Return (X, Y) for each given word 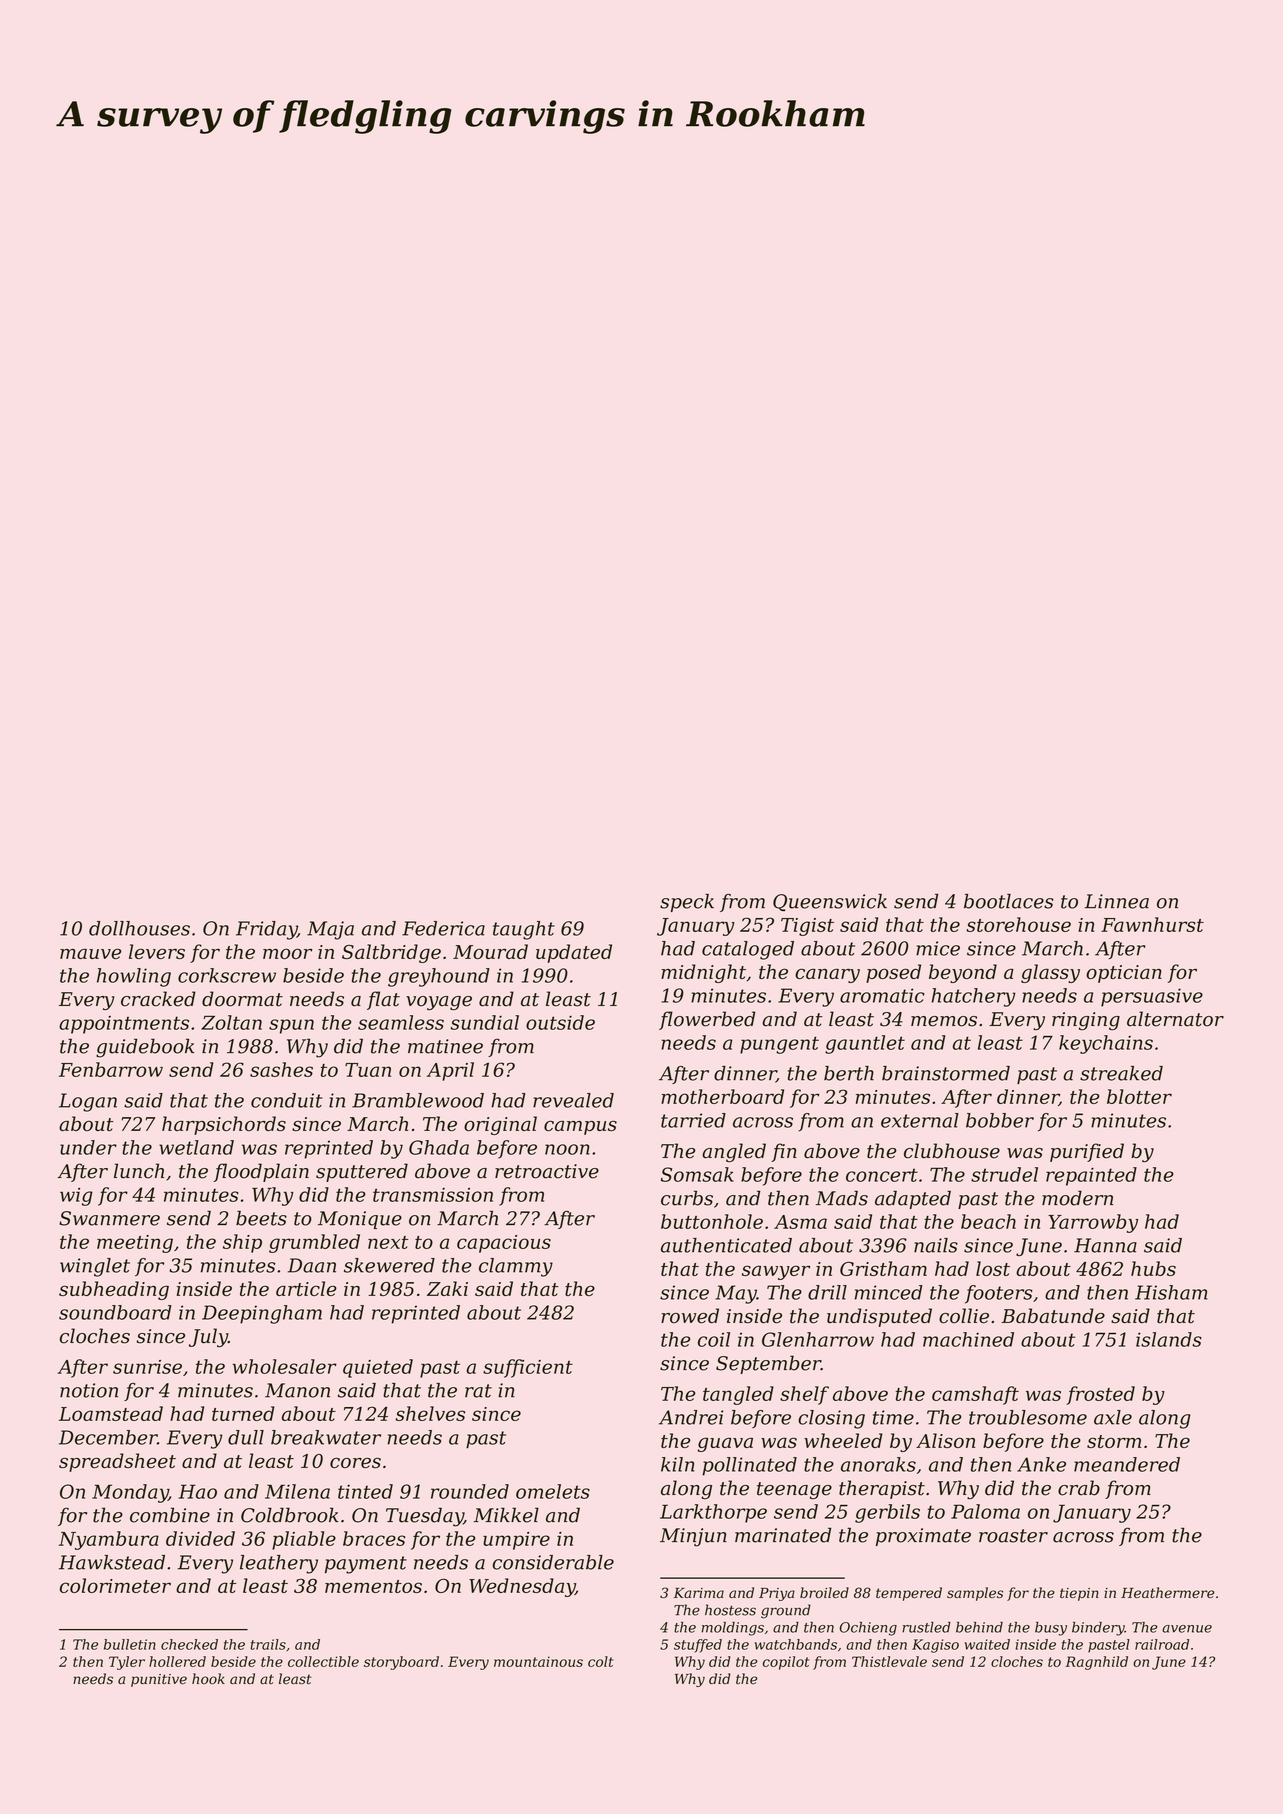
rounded (470, 1491)
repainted (1091, 1176)
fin (784, 1152)
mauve (90, 953)
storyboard (401, 1663)
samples (975, 1594)
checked (189, 1644)
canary (827, 975)
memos (944, 1021)
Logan (88, 1102)
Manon (297, 1390)
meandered (1127, 1464)
